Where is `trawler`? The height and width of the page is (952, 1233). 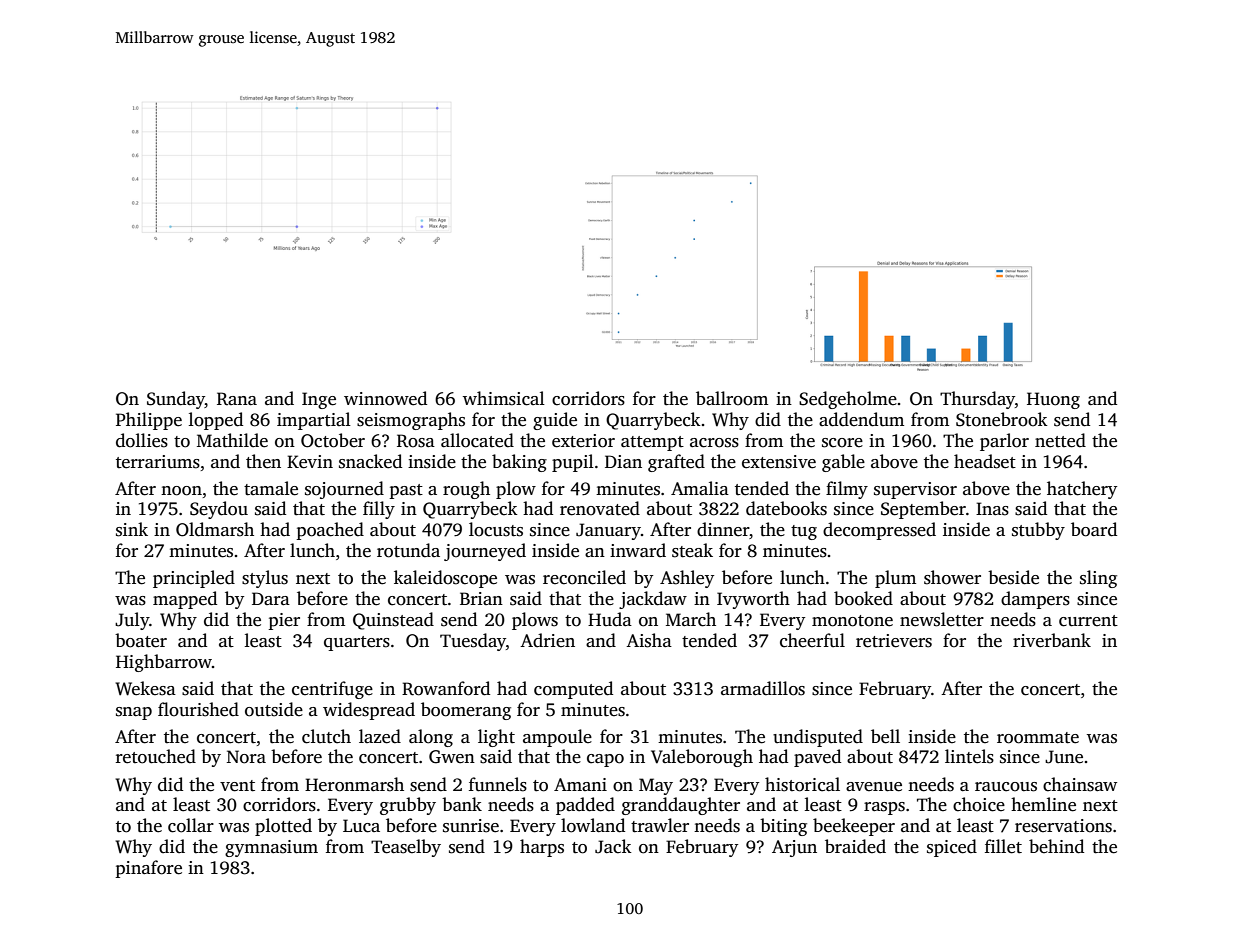 trawler is located at coordinates (660, 825).
